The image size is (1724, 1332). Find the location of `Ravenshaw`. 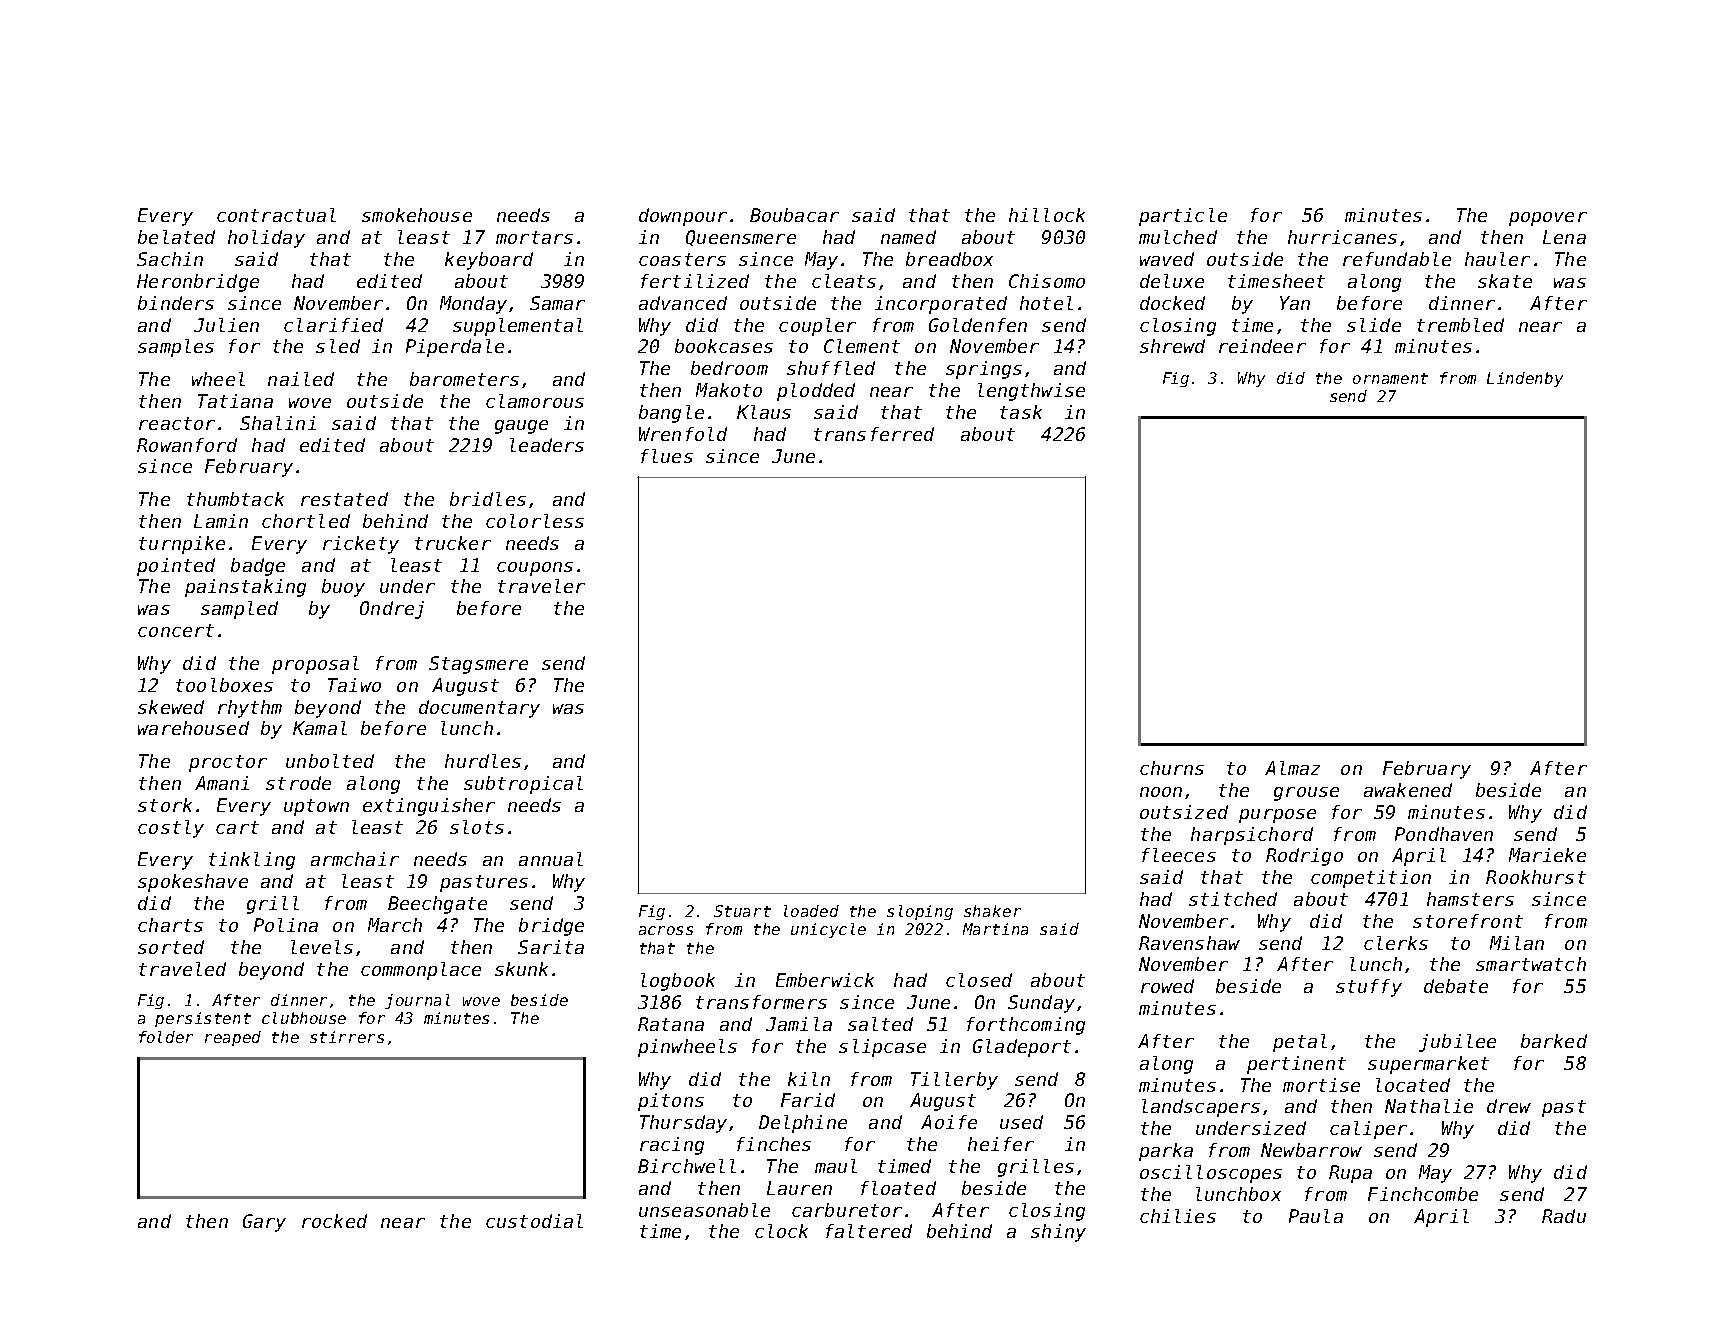

Ravenshaw is located at coordinates (1189, 943).
